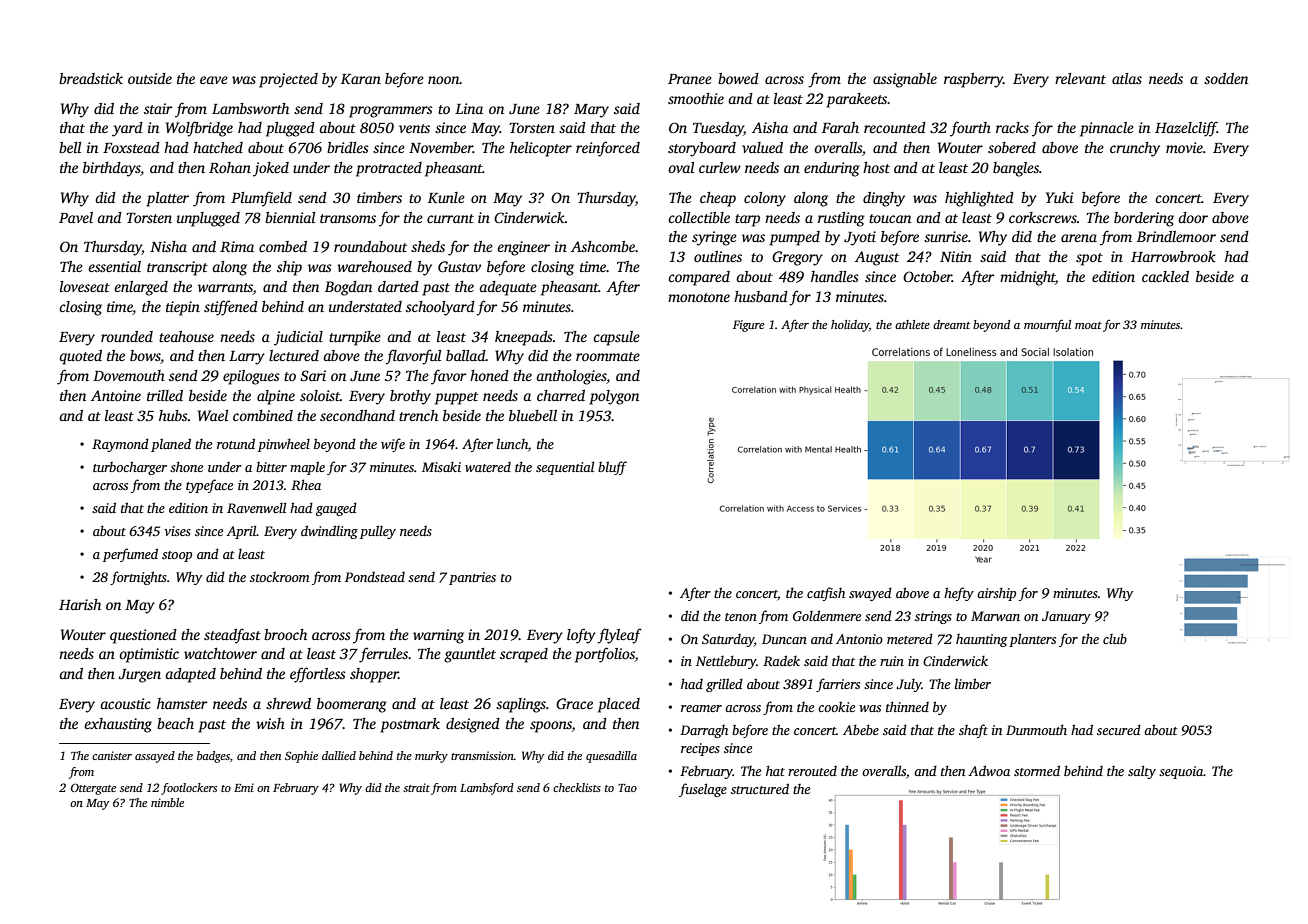  I want to click on cackled, so click(1165, 276).
